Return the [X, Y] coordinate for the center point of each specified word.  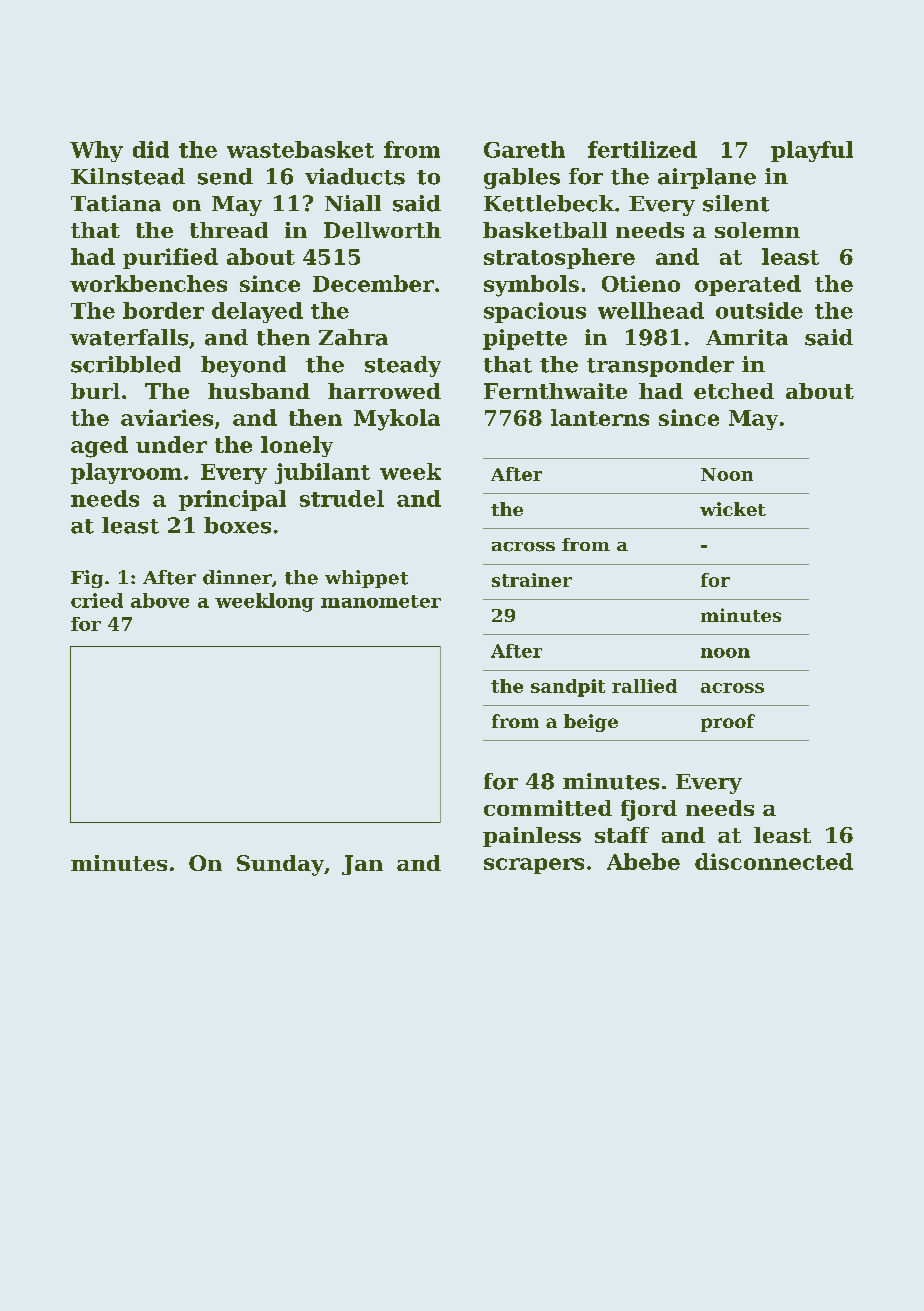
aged [99, 447]
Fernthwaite [555, 391]
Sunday [280, 865]
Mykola [397, 420]
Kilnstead [128, 176]
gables [522, 178]
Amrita [747, 337]
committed [548, 808]
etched [734, 391]
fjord [649, 810]
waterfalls [129, 337]
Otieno [641, 283]
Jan [362, 865]
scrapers [534, 866]
